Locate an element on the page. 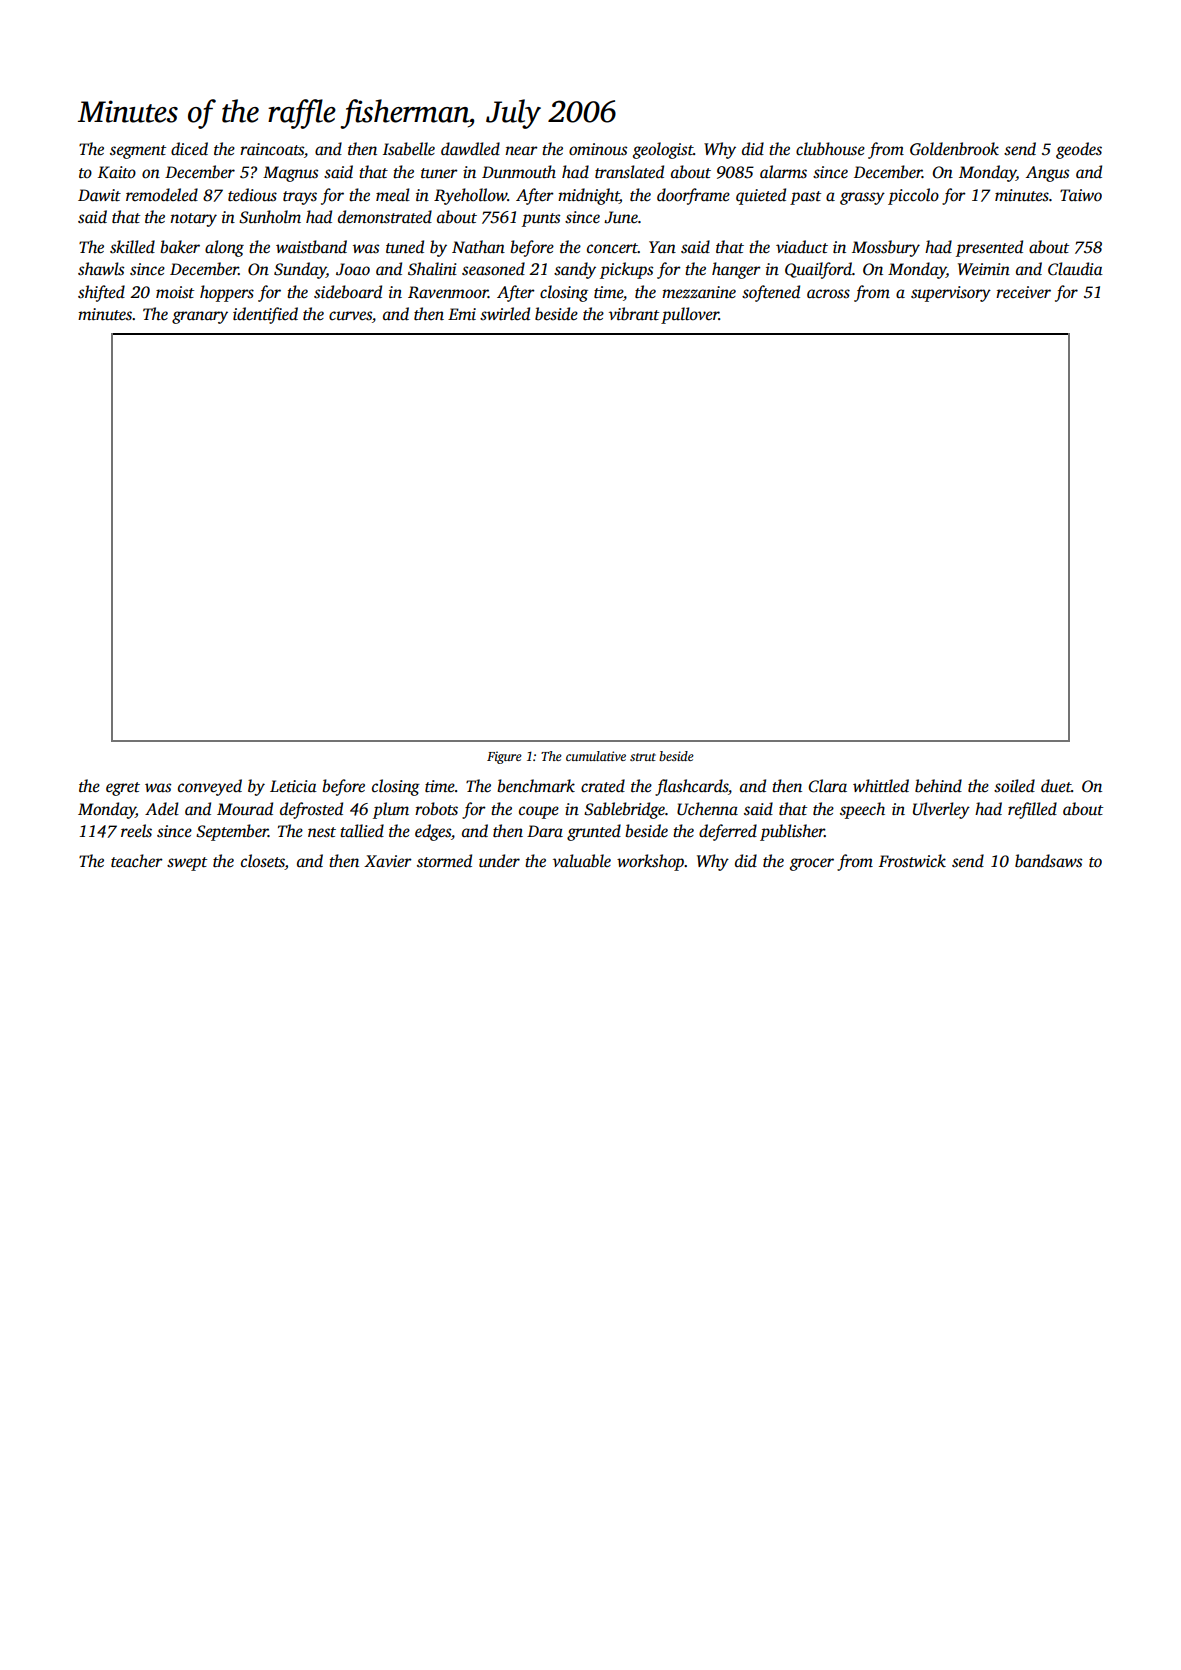 This image has height=1670, width=1181. Isabelle is located at coordinates (409, 149).
